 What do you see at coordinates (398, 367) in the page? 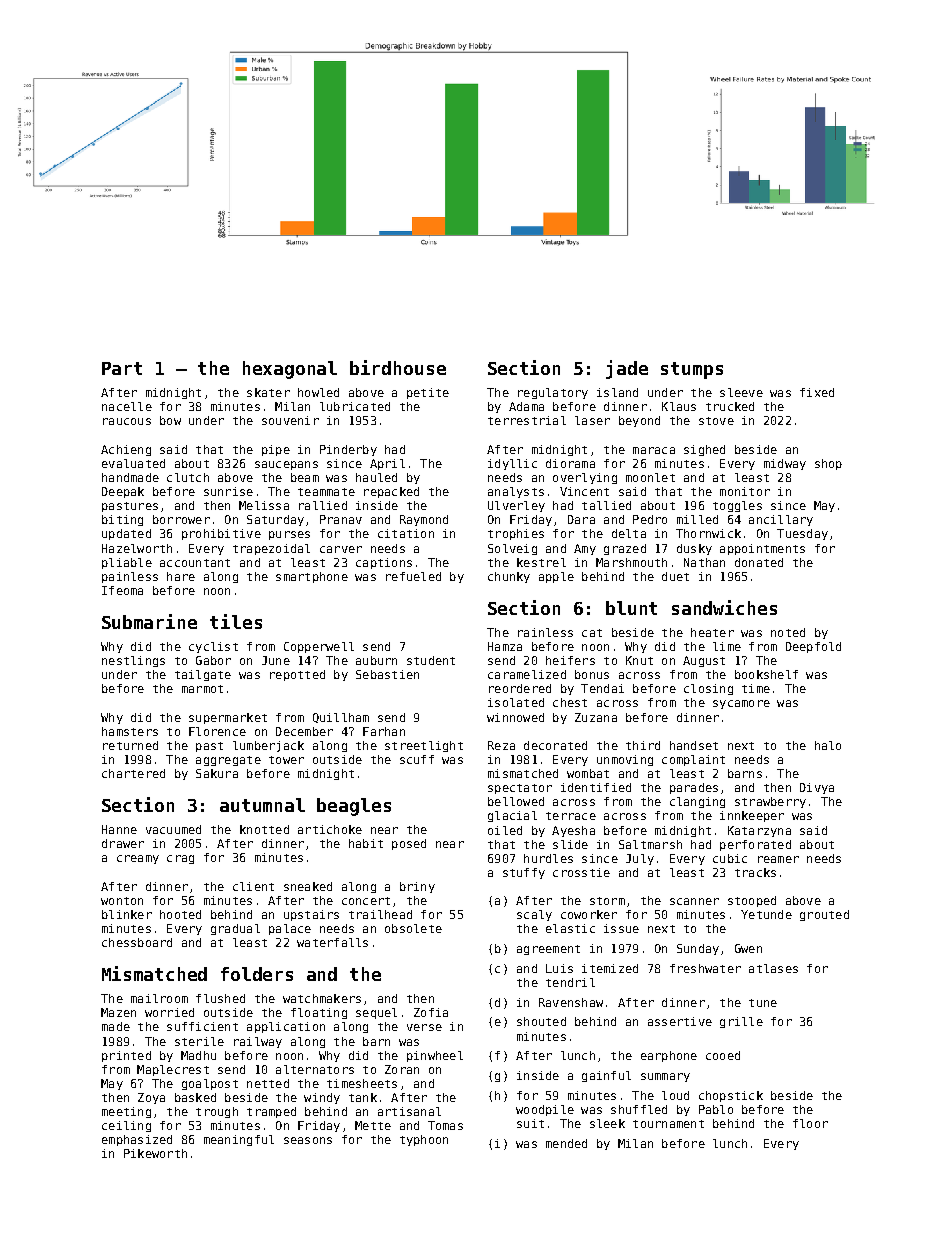
I see `birdhouse` at bounding box center [398, 367].
